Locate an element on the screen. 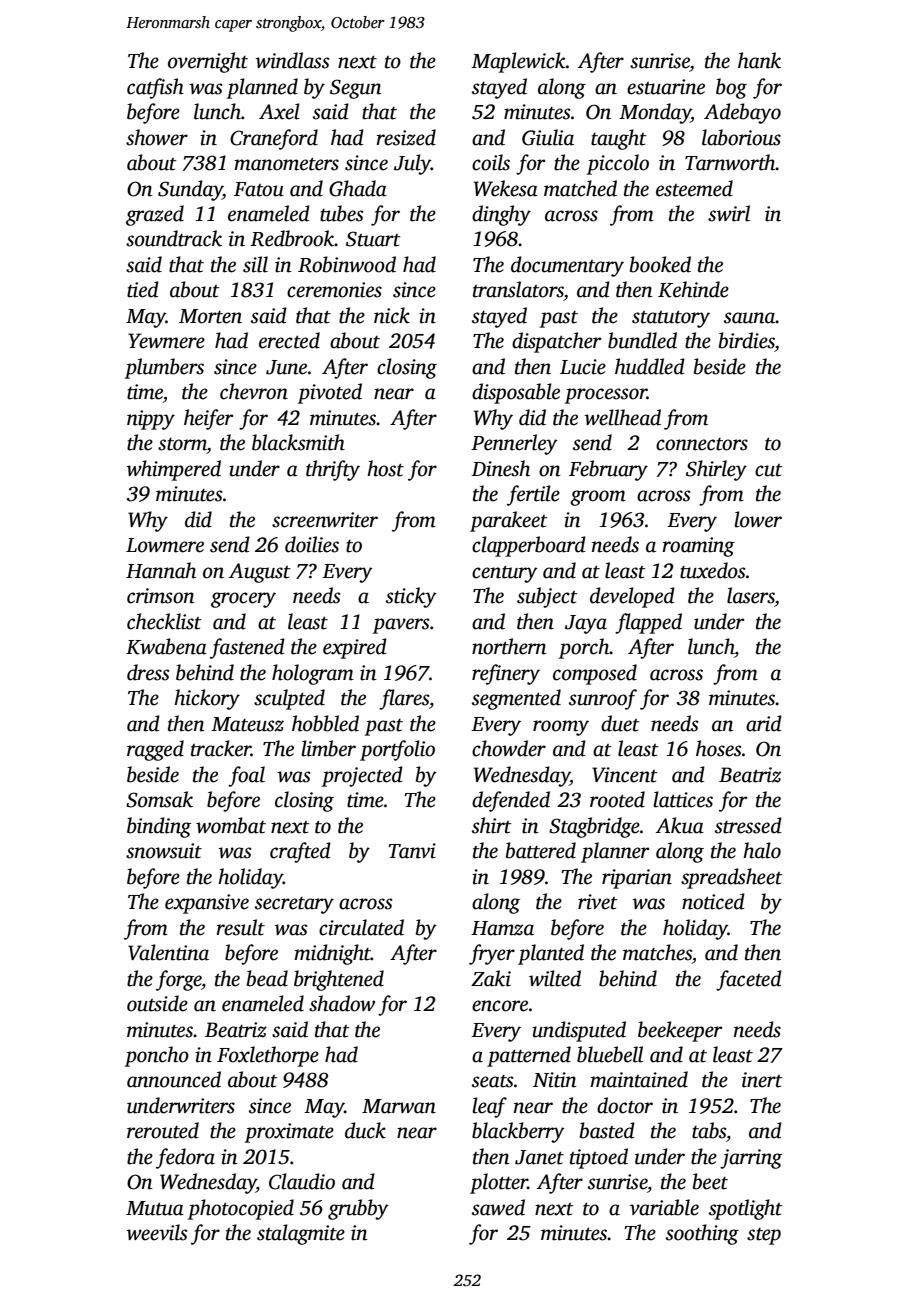  grubby is located at coordinates (358, 1209).
